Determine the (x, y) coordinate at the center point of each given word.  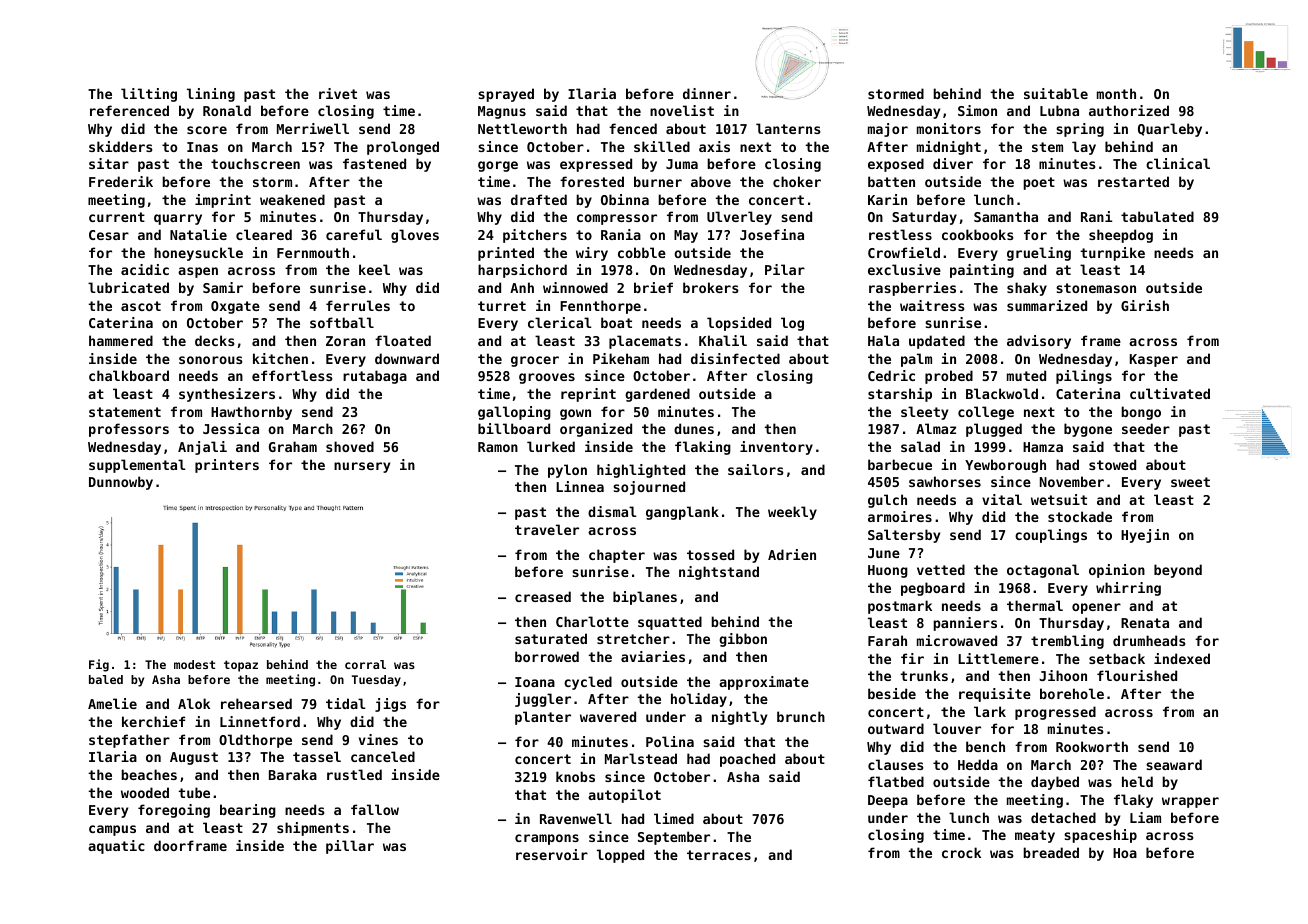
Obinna (625, 199)
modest (194, 664)
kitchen (280, 358)
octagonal (1043, 571)
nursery (362, 467)
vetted (941, 569)
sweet (1190, 482)
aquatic (116, 847)
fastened (374, 163)
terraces (719, 855)
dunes (694, 428)
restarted (1133, 181)
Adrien (792, 554)
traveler (547, 529)
